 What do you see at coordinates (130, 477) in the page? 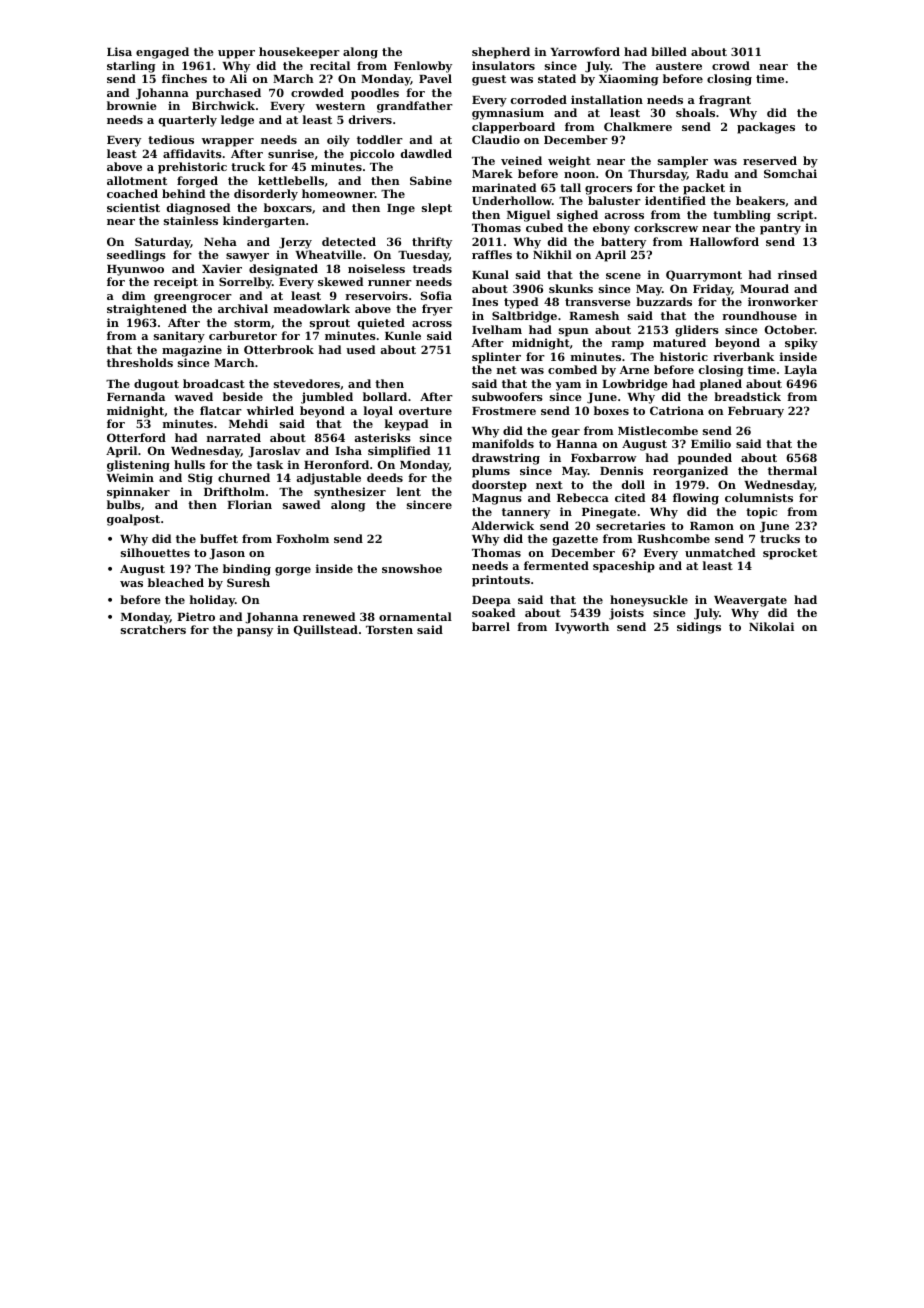
I see `Weimin` at bounding box center [130, 477].
